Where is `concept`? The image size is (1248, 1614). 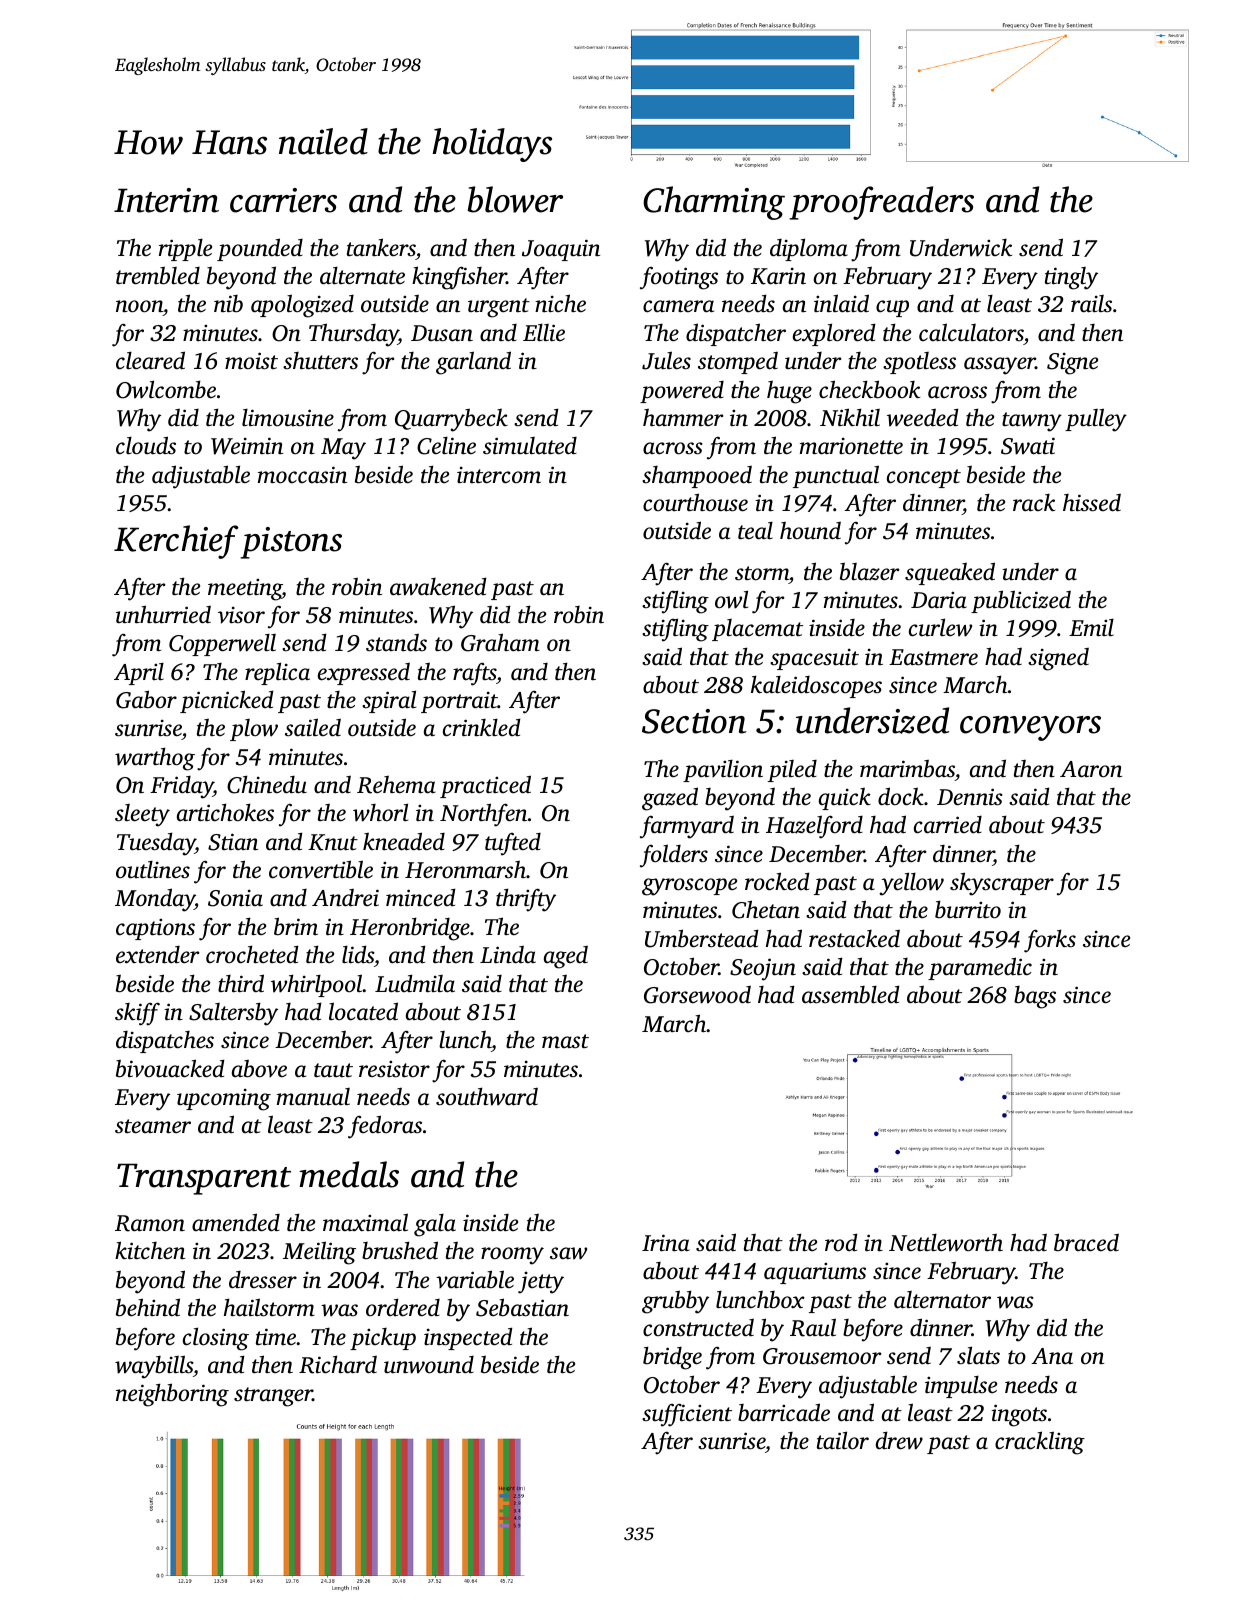
concept is located at coordinates (924, 478).
